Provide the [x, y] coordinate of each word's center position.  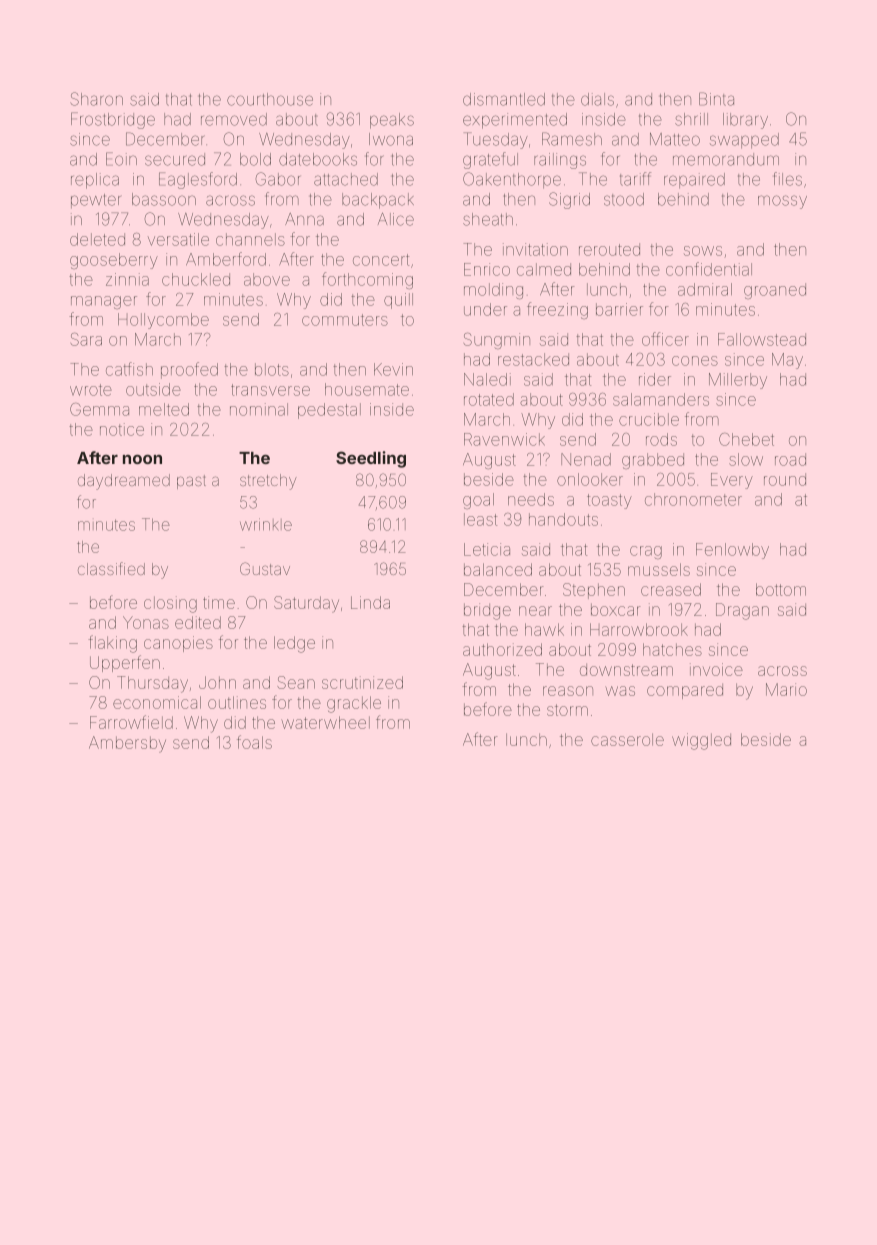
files [788, 179]
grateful [490, 160]
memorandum [726, 159]
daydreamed [124, 482]
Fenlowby [732, 551]
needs [531, 499]
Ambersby [127, 744]
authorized [502, 649]
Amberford [226, 259]
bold [255, 159]
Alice [396, 219]
